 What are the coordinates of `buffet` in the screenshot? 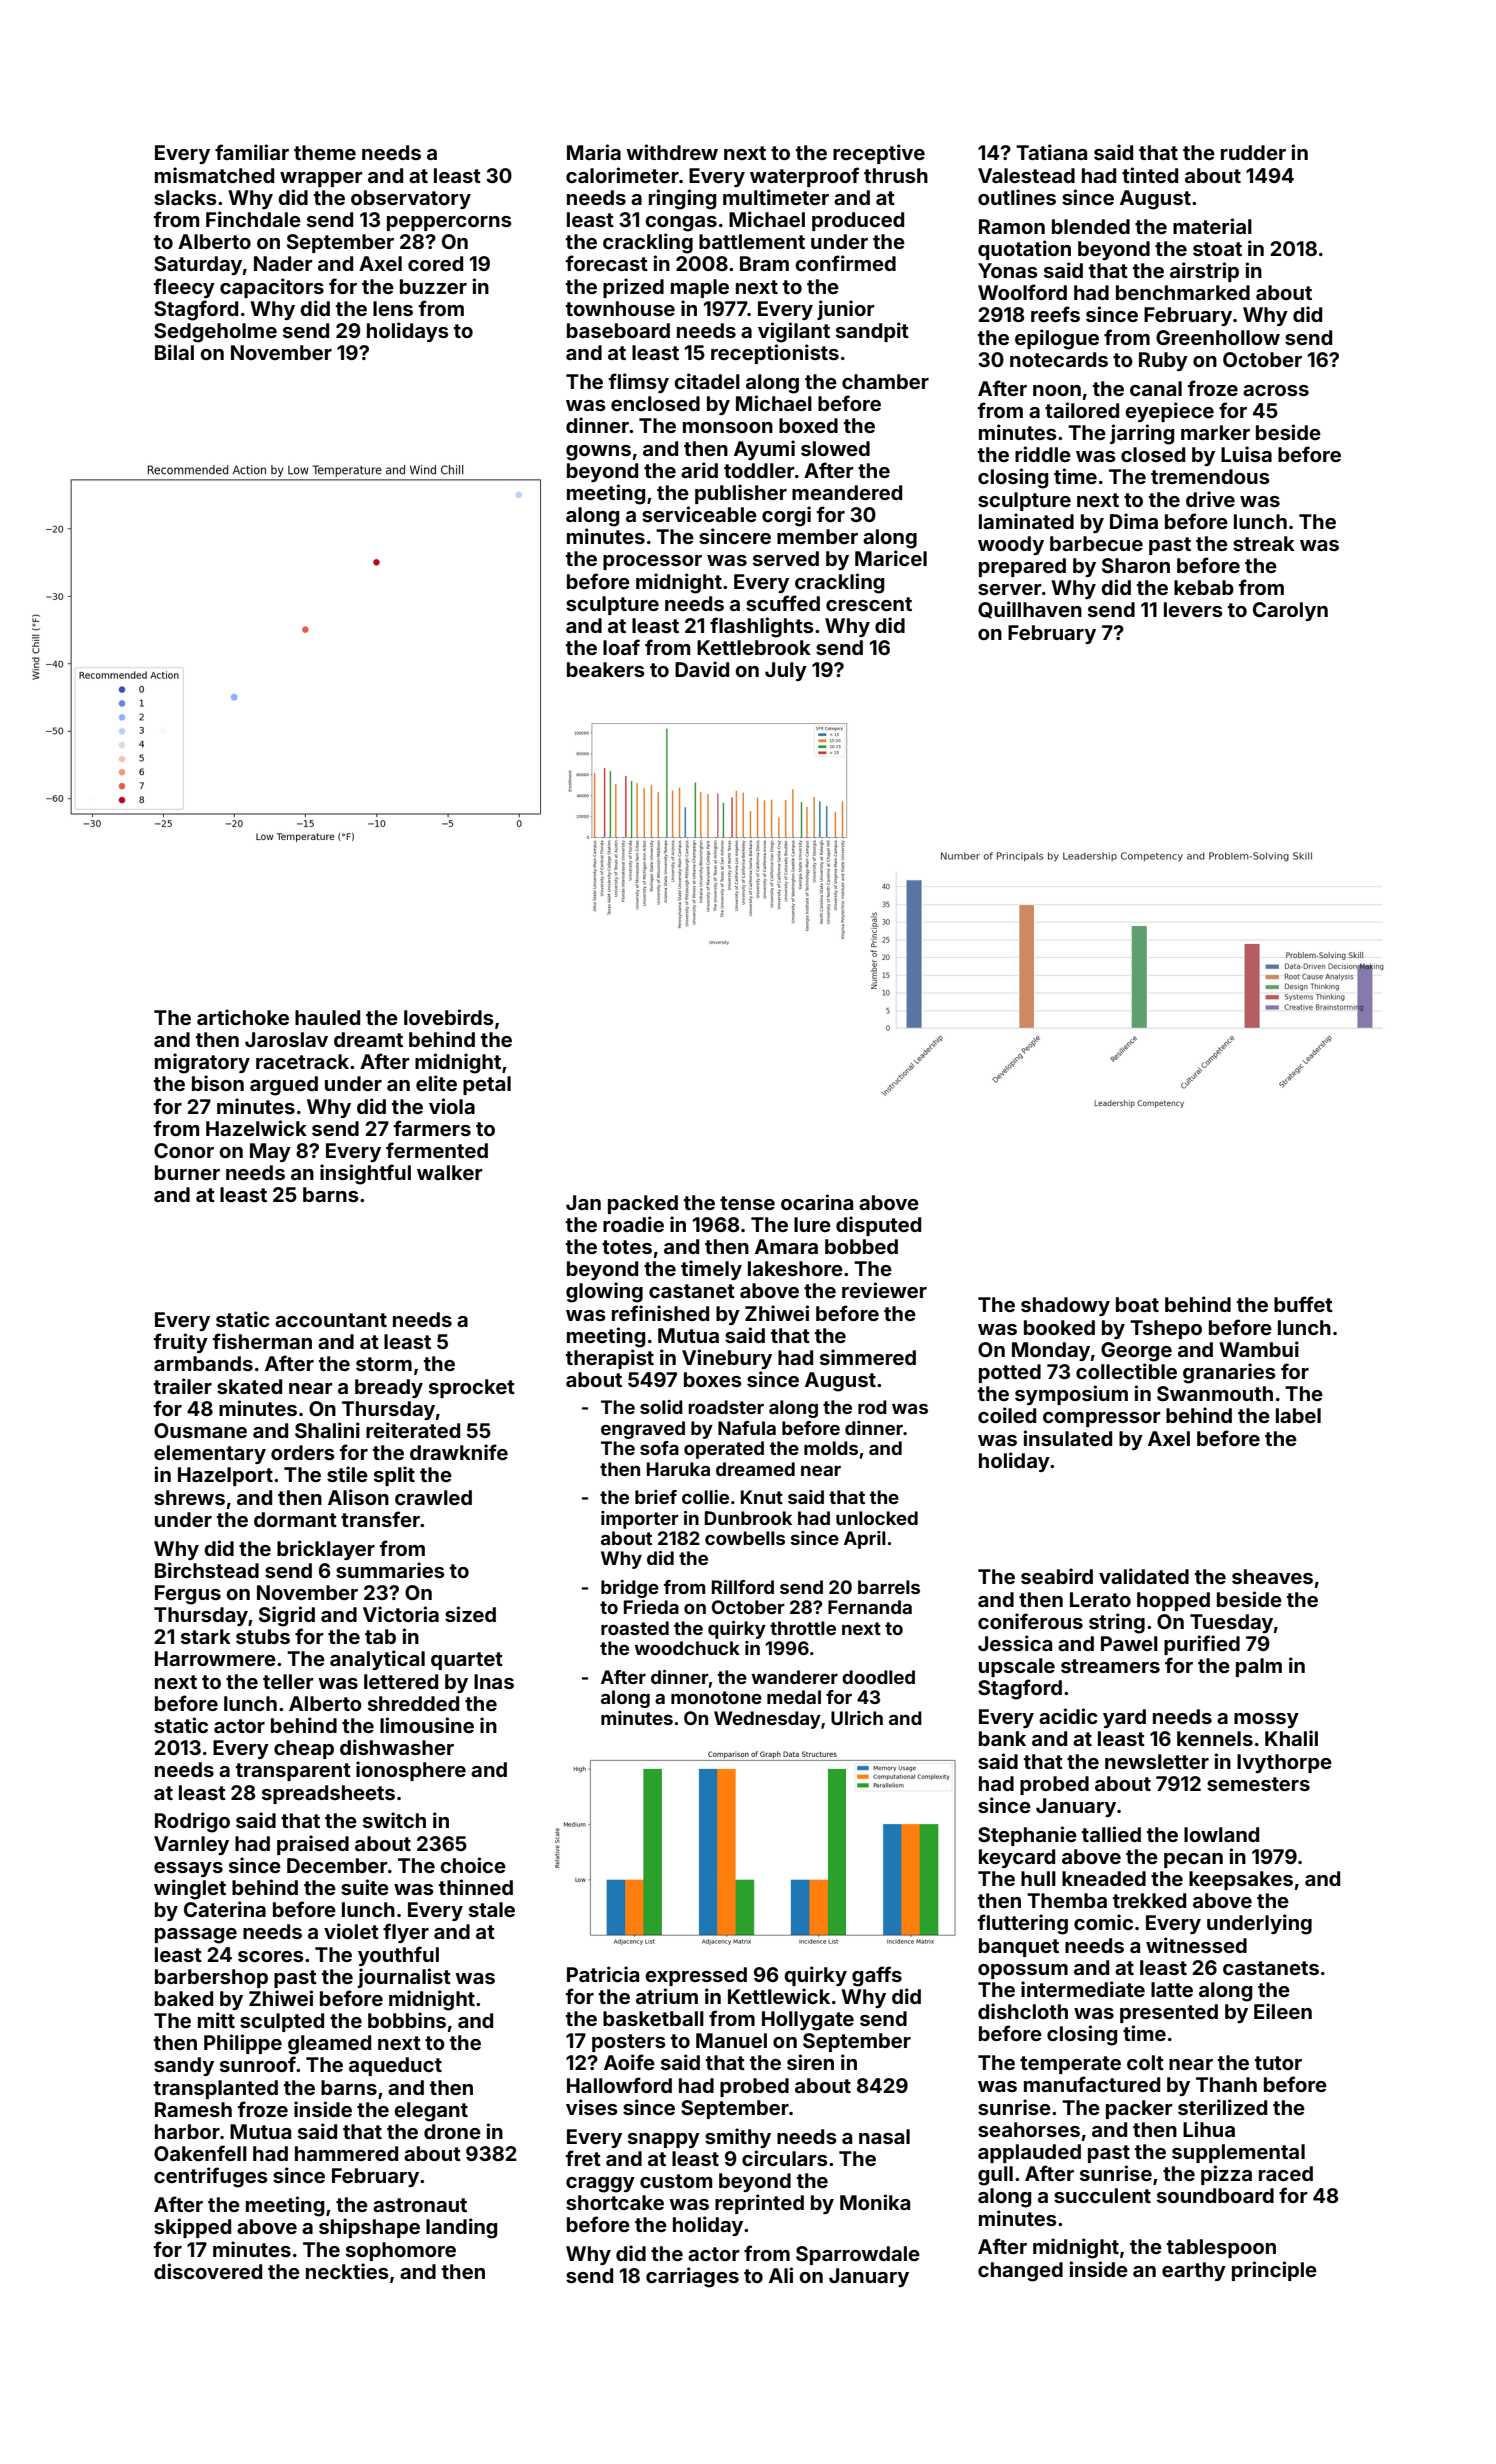 It's located at (1303, 1304).
